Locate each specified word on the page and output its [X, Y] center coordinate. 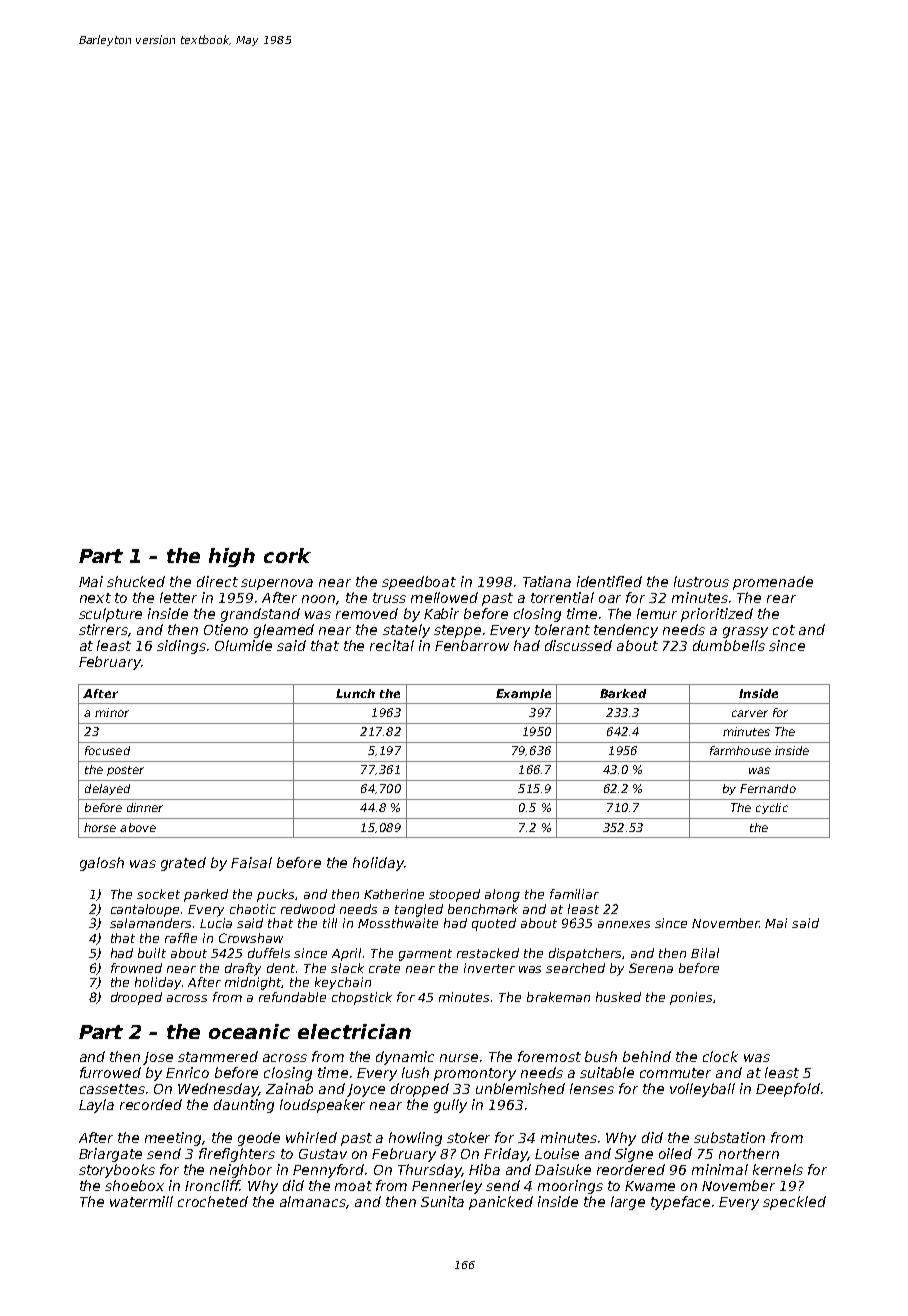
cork [287, 555]
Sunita [442, 1201]
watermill [141, 1201]
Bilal [705, 953]
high [232, 557]
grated [183, 864]
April [346, 954]
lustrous [701, 581]
